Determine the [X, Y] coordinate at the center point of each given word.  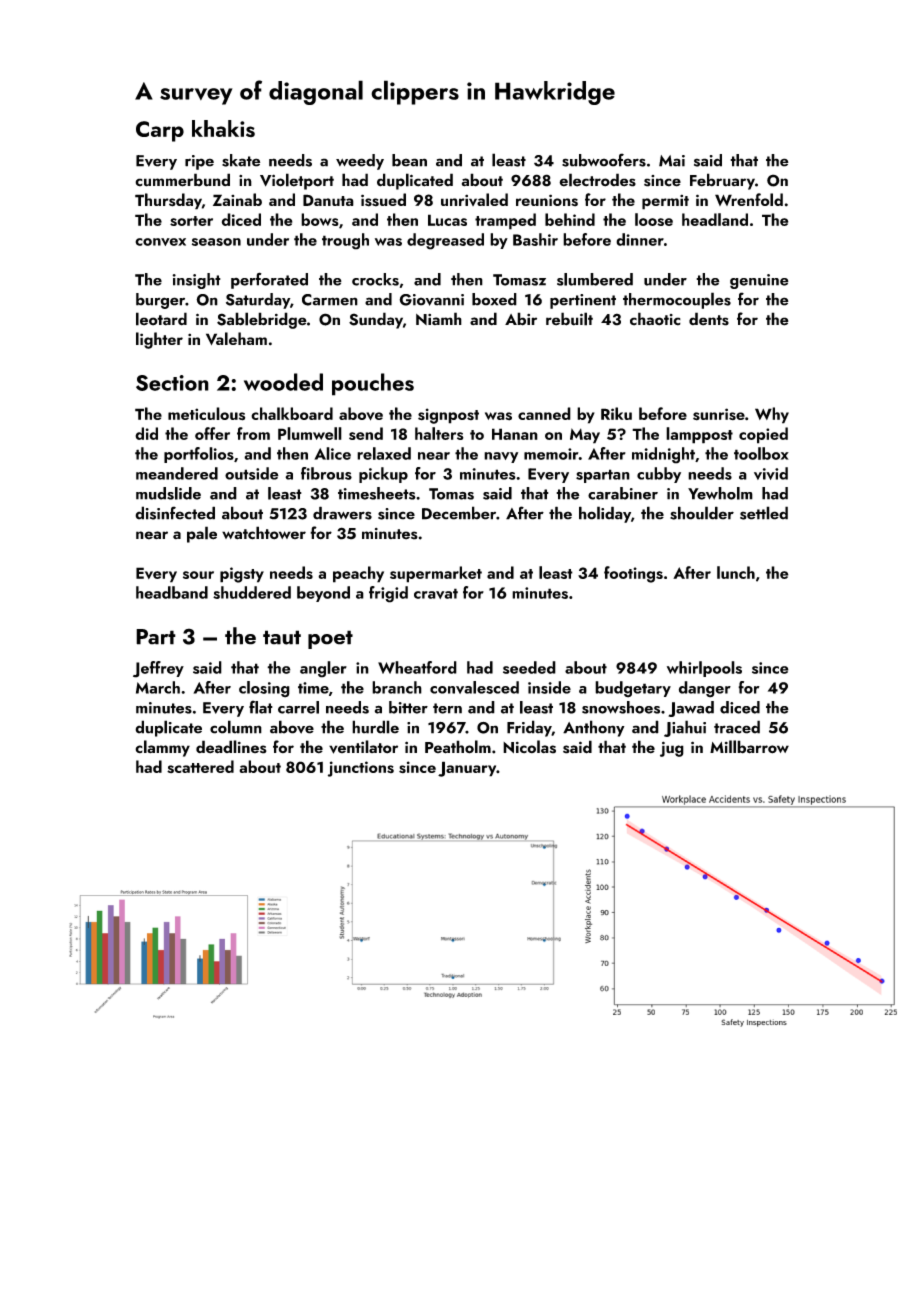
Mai [672, 161]
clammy [162, 748]
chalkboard [292, 413]
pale [202, 534]
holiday [605, 514]
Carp [160, 131]
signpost [448, 416]
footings [633, 574]
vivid [771, 473]
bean [409, 160]
